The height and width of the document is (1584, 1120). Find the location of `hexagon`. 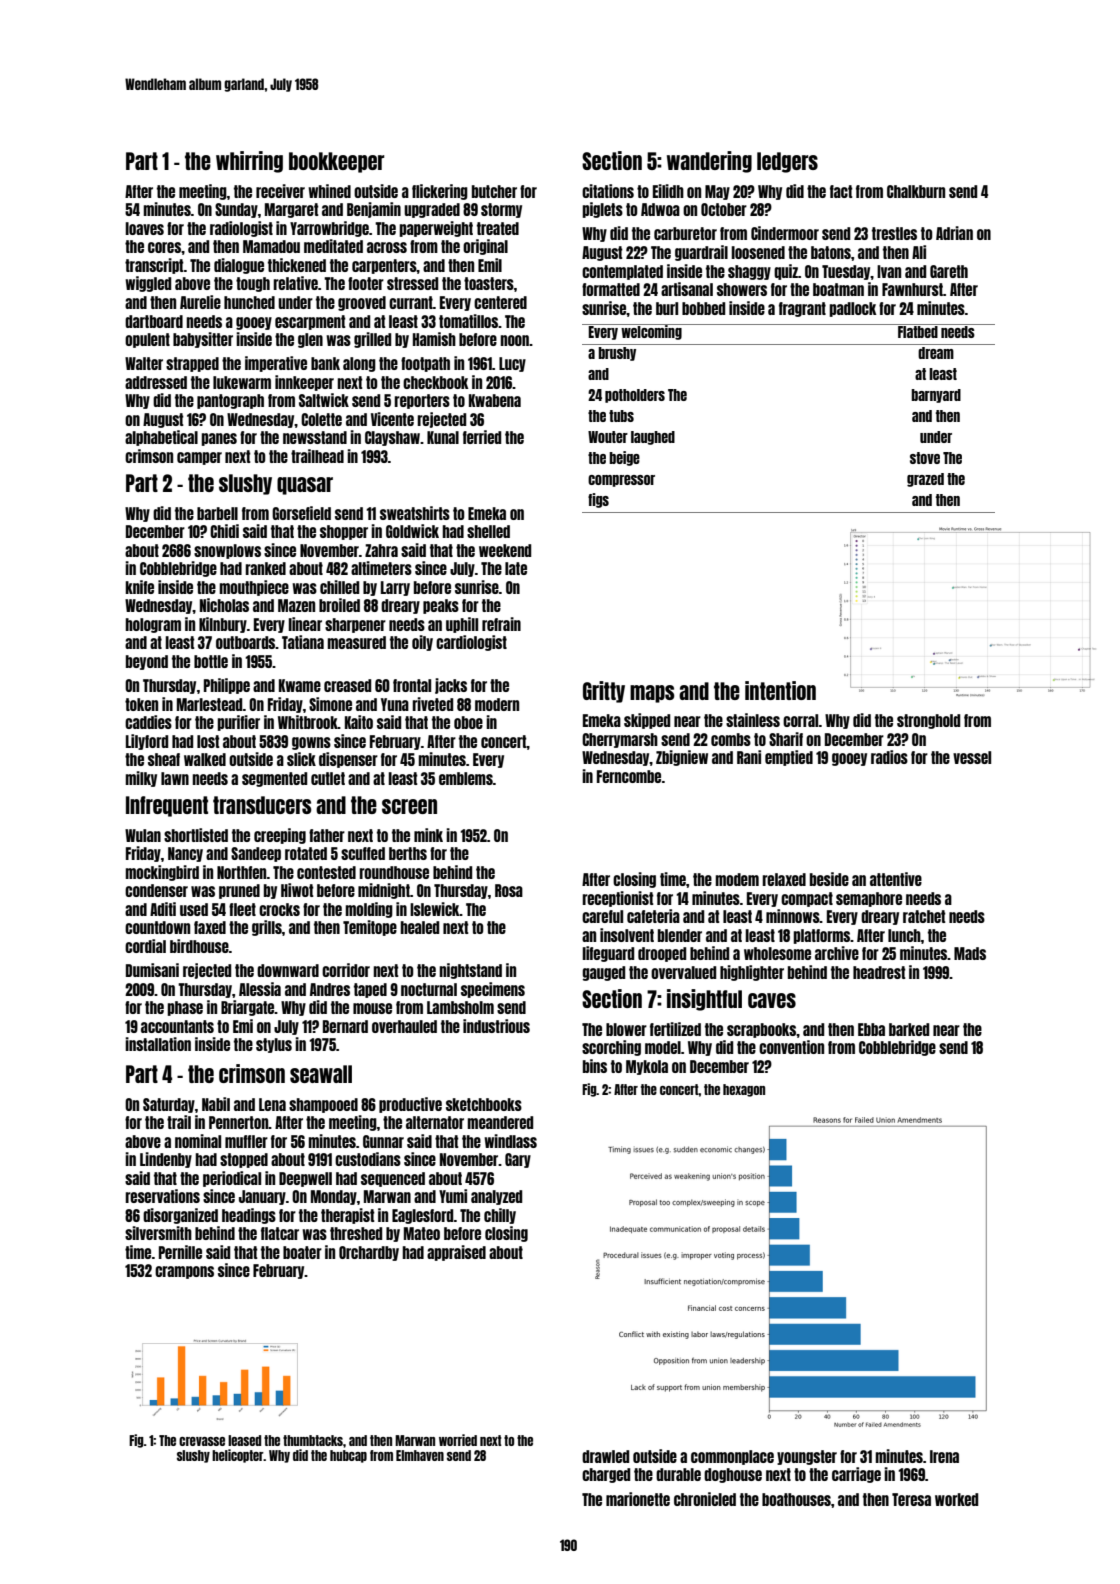

hexagon is located at coordinates (744, 1090).
